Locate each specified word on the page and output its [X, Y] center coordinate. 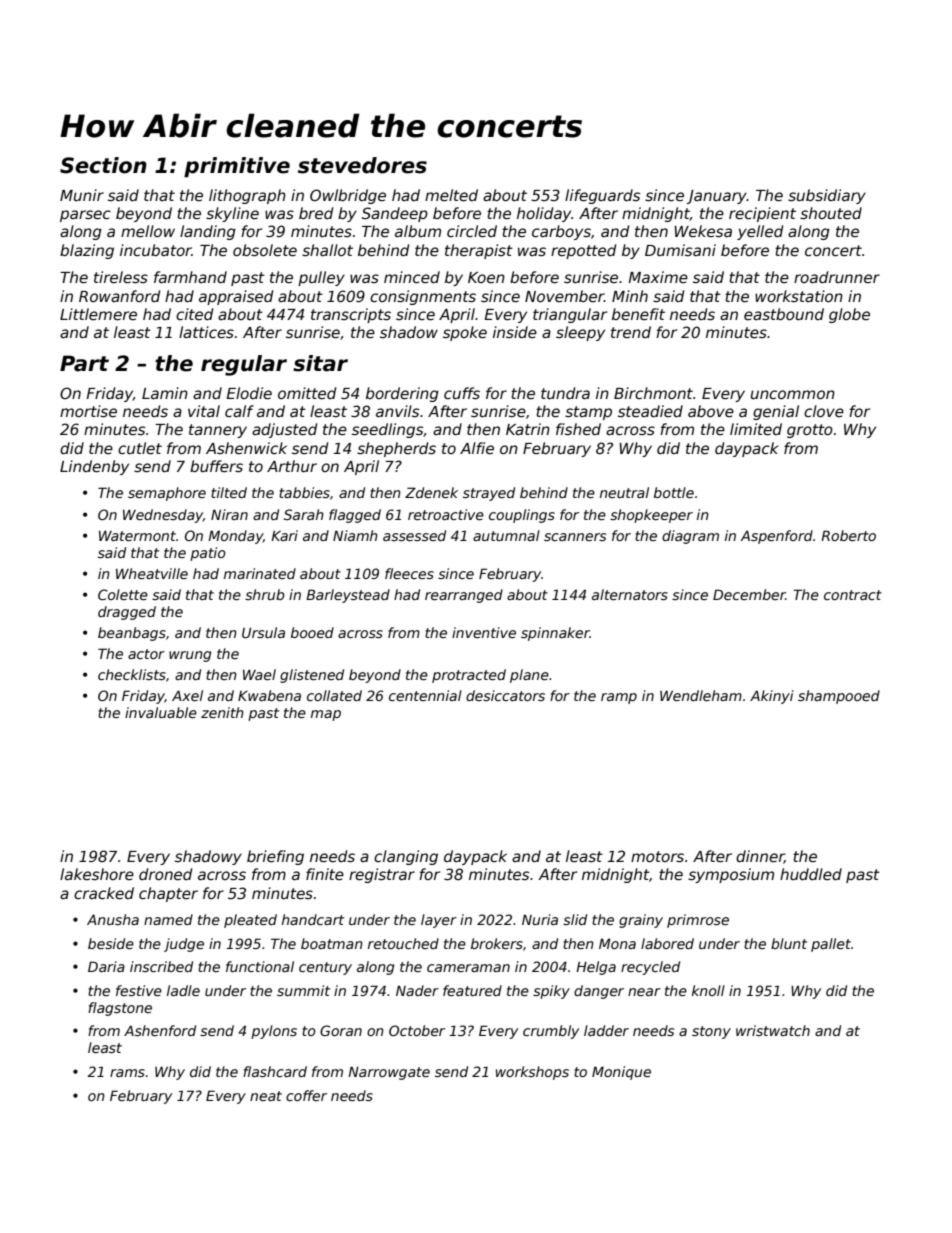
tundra [565, 393]
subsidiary [827, 196]
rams [127, 1073]
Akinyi [772, 697]
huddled [811, 874]
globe [849, 315]
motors [657, 856]
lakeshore [97, 874]
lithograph [247, 196]
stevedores [362, 165]
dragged [127, 613]
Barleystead [348, 596]
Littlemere [98, 314]
